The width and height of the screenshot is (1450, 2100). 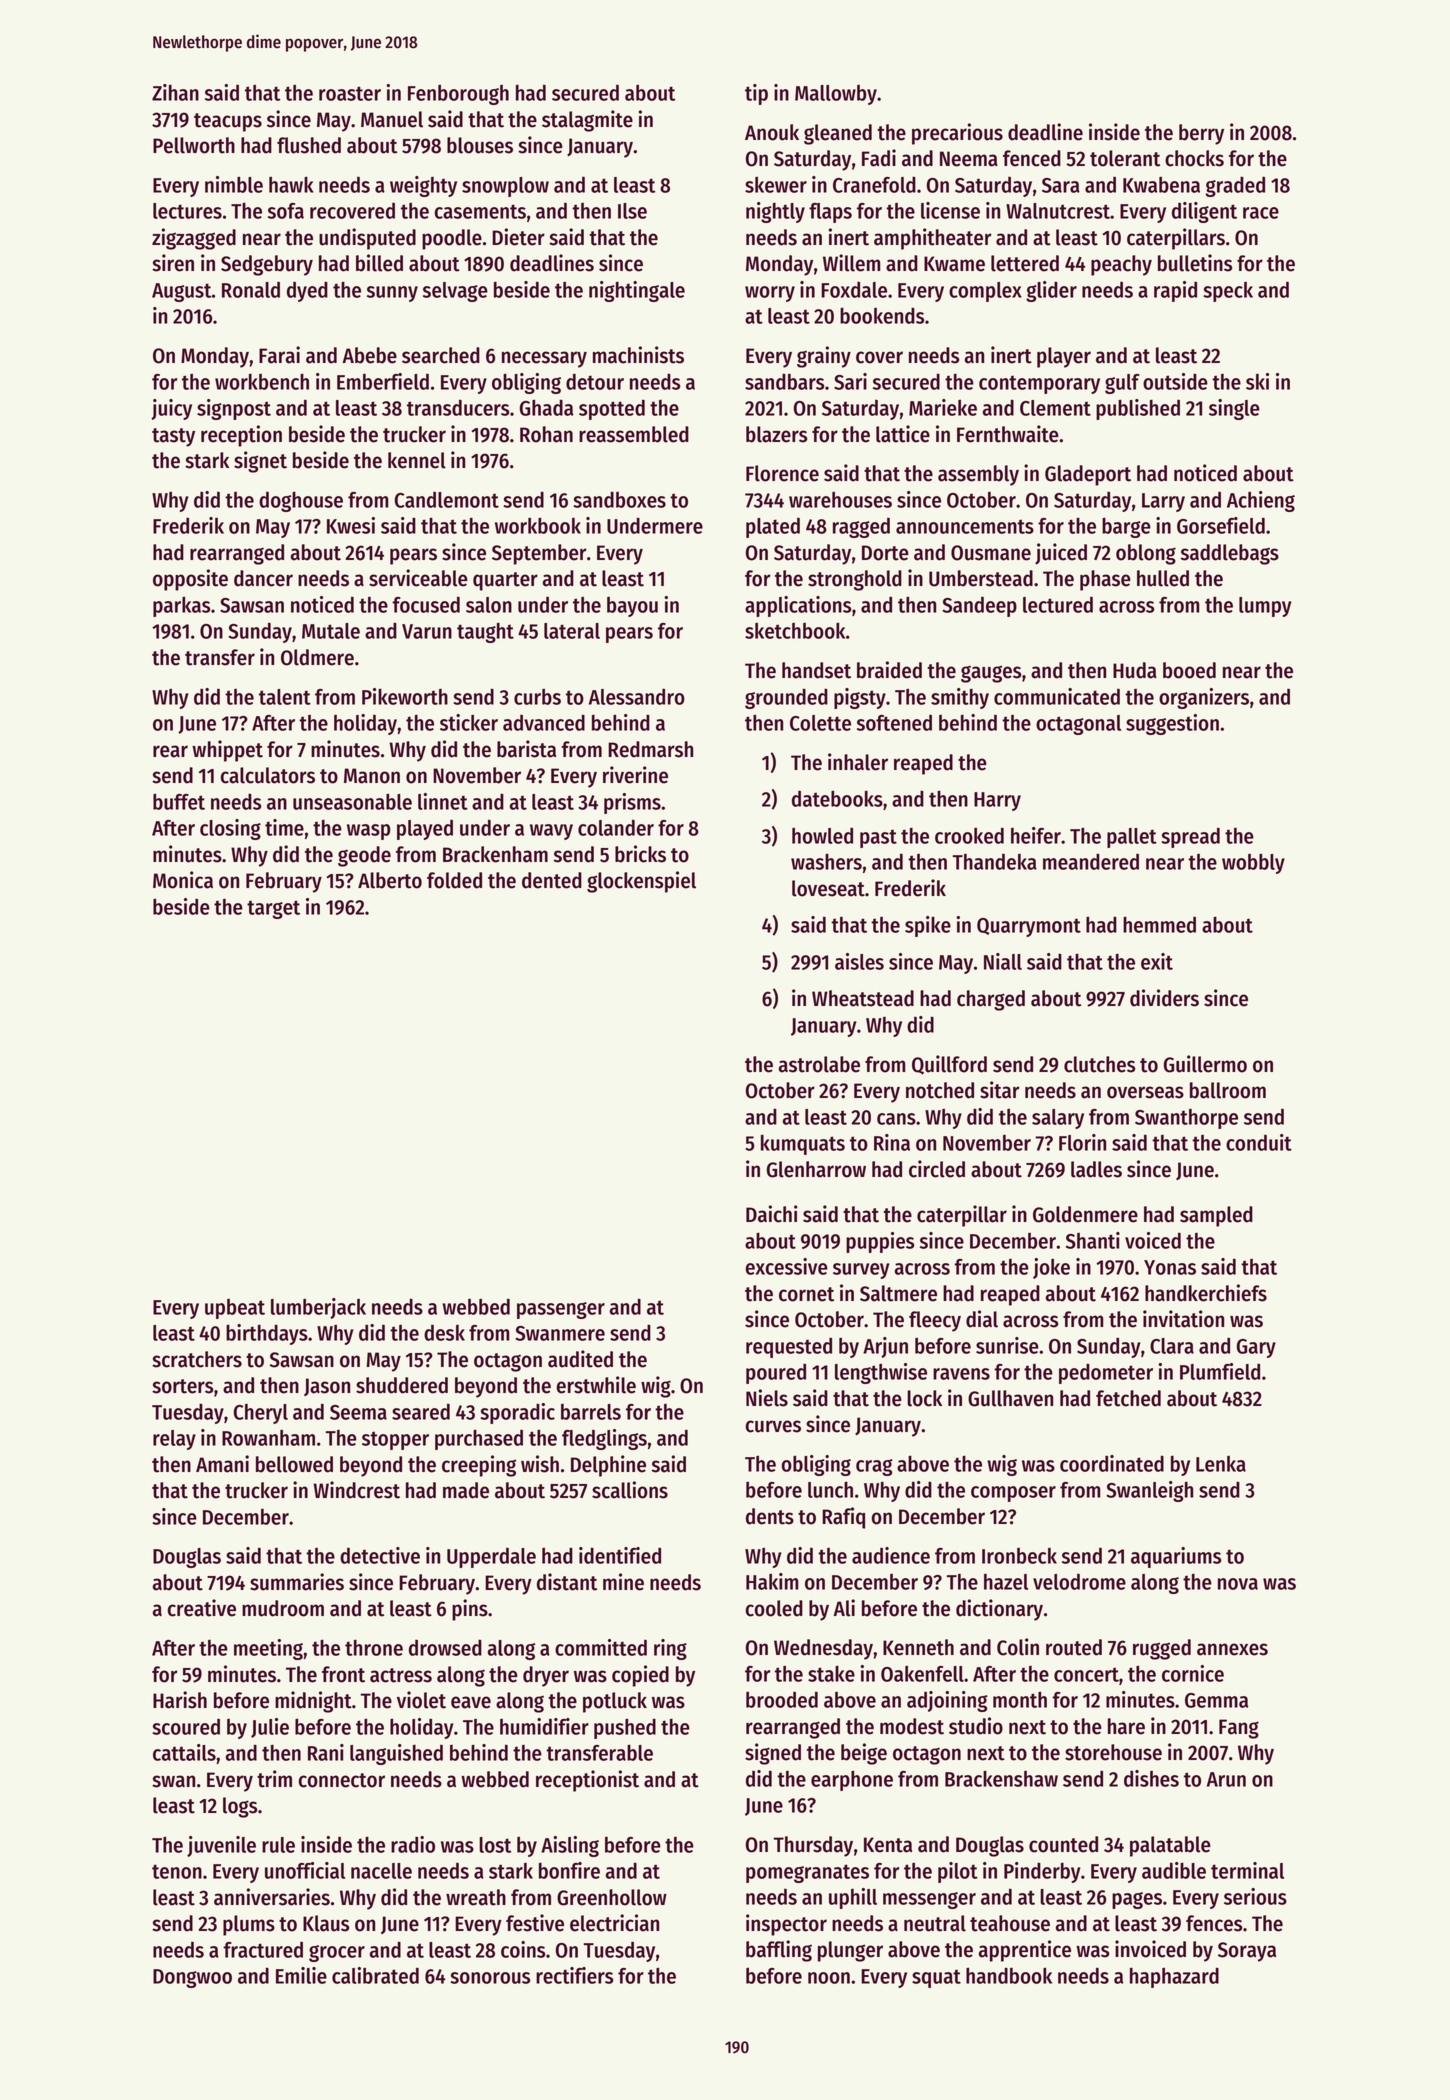 I want to click on dented, so click(x=552, y=880).
